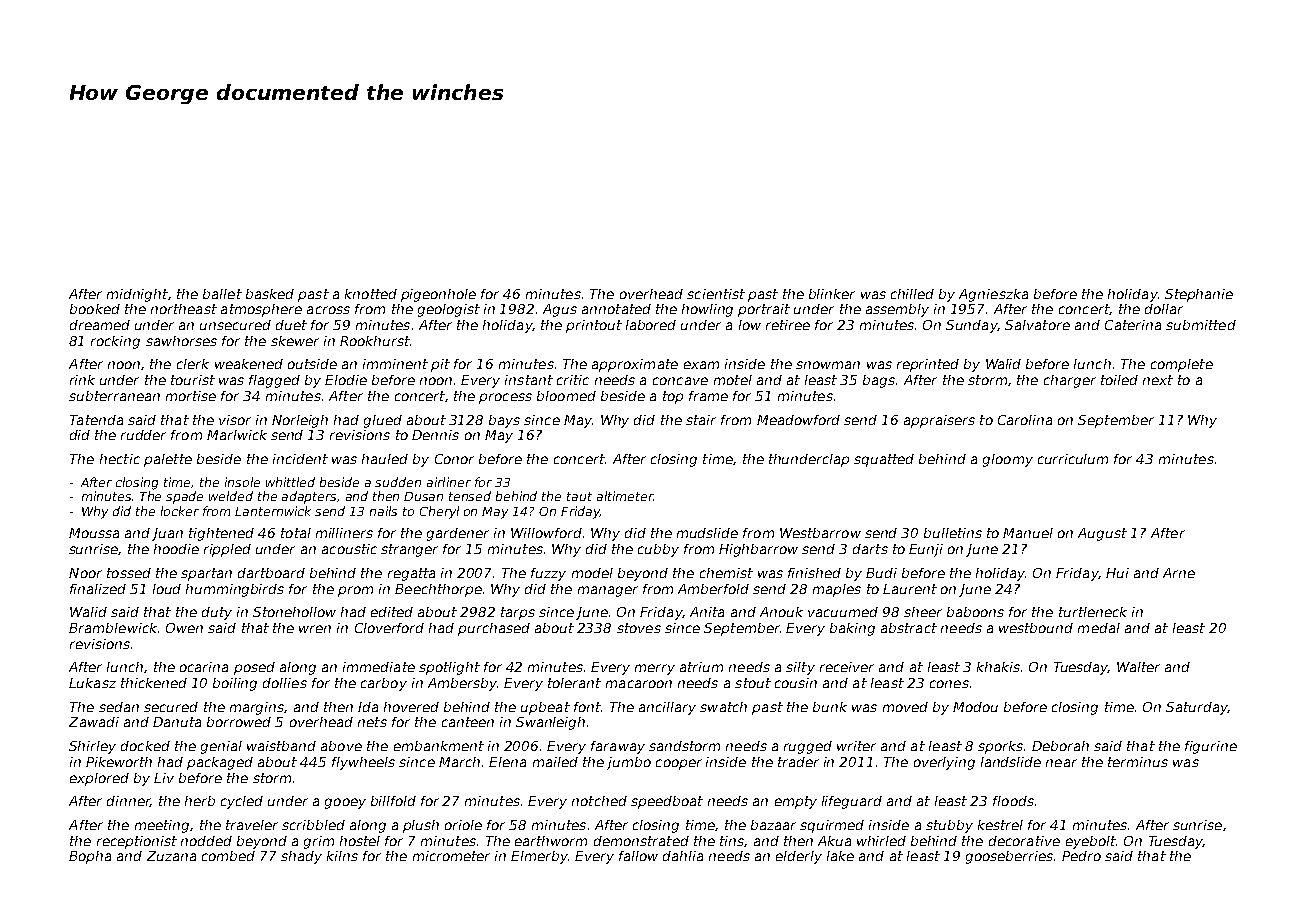  Describe the element at coordinates (371, 294) in the document. I see `knotted` at that location.
